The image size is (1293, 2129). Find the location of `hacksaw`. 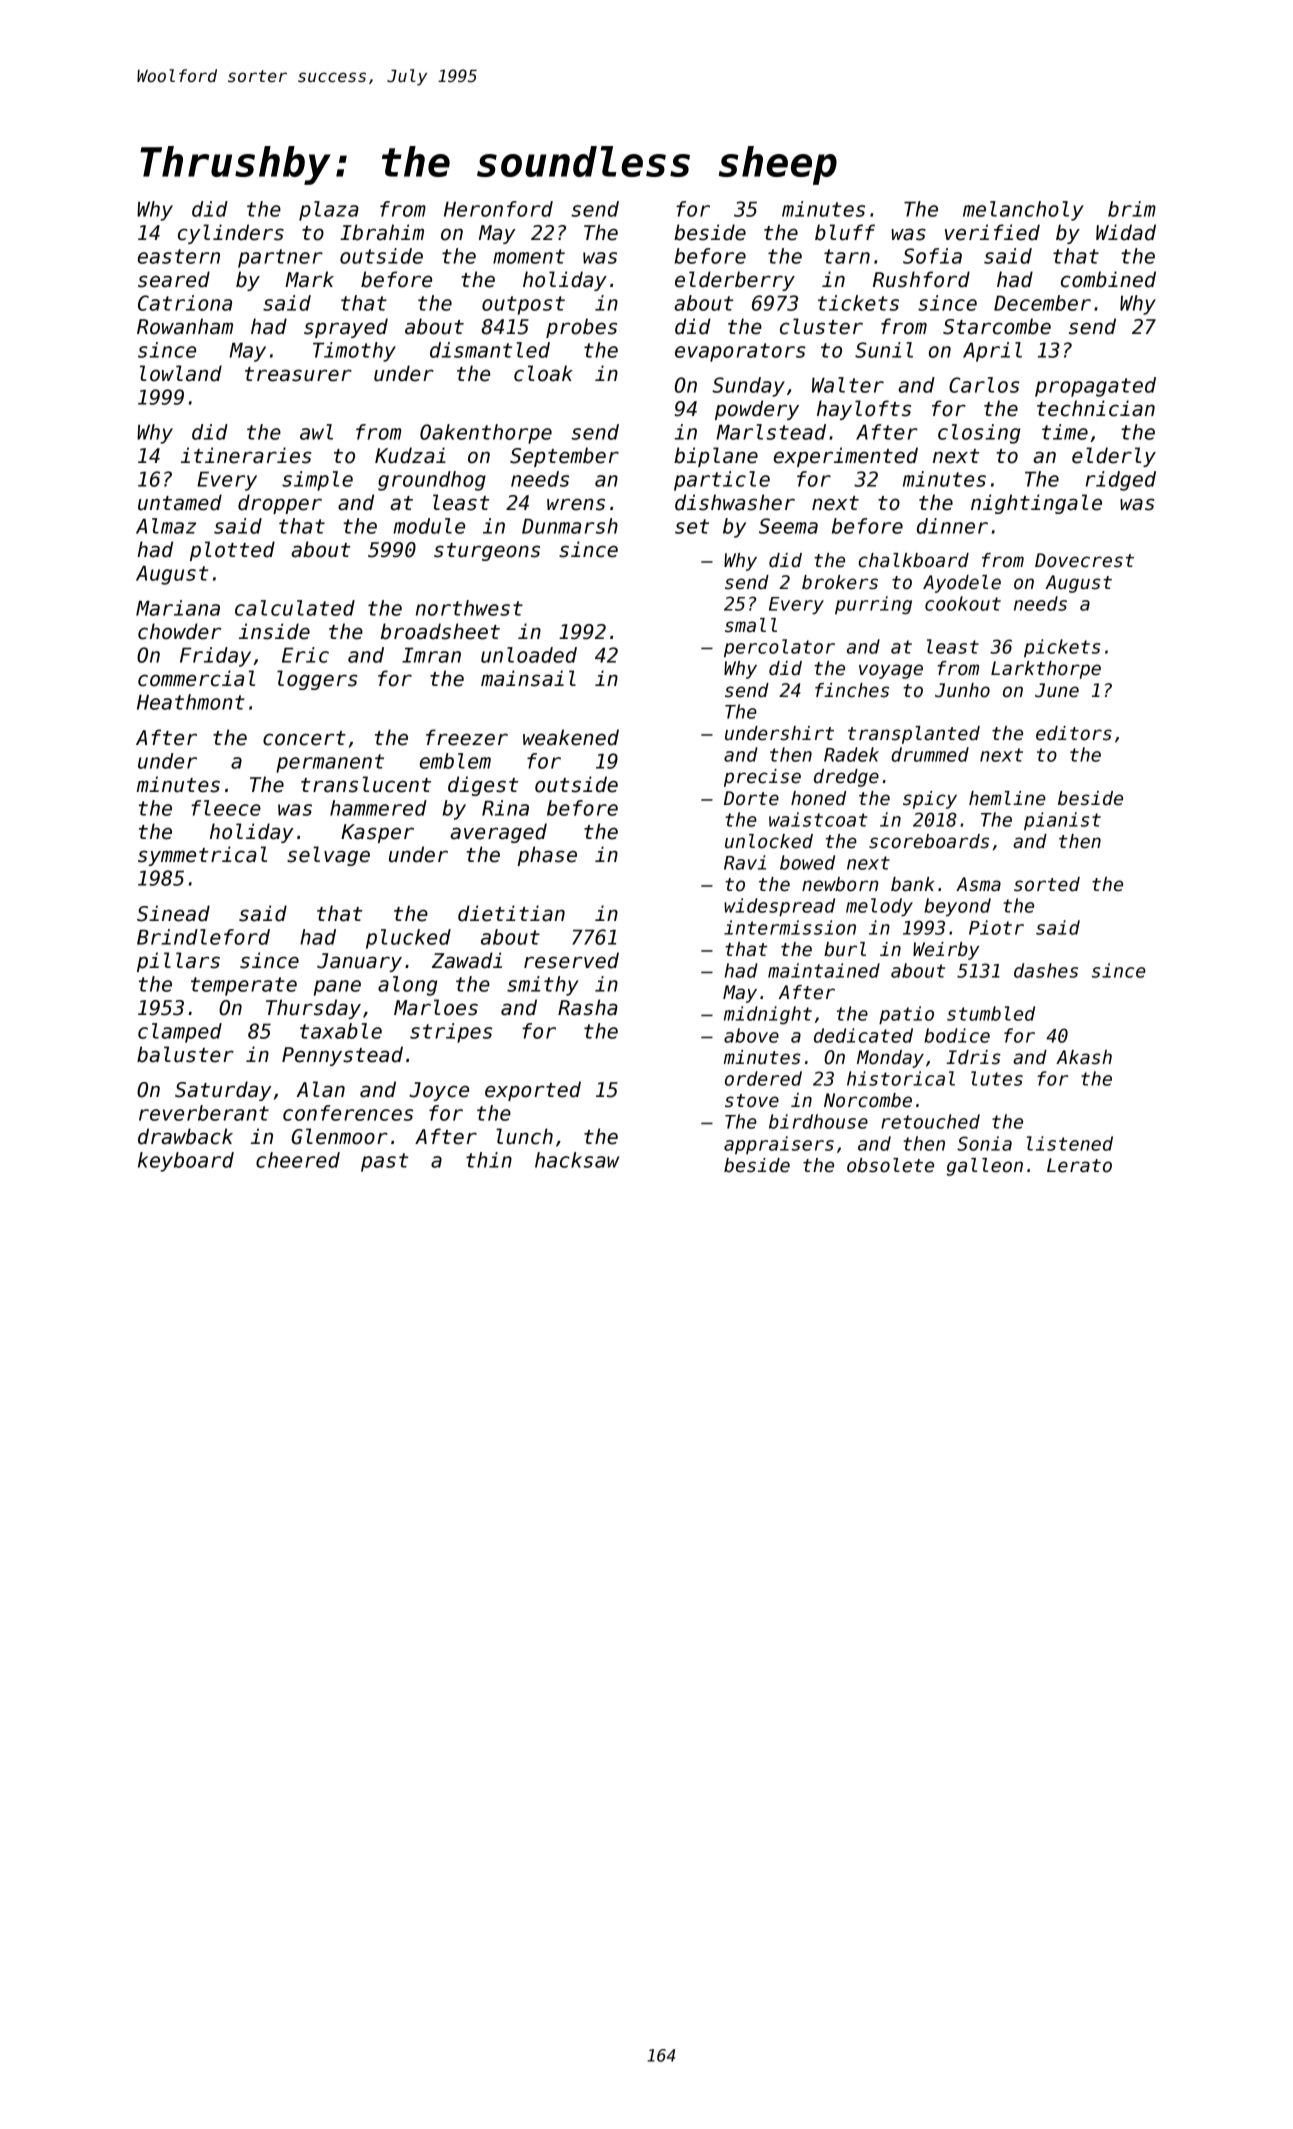

hacksaw is located at coordinates (577, 1160).
